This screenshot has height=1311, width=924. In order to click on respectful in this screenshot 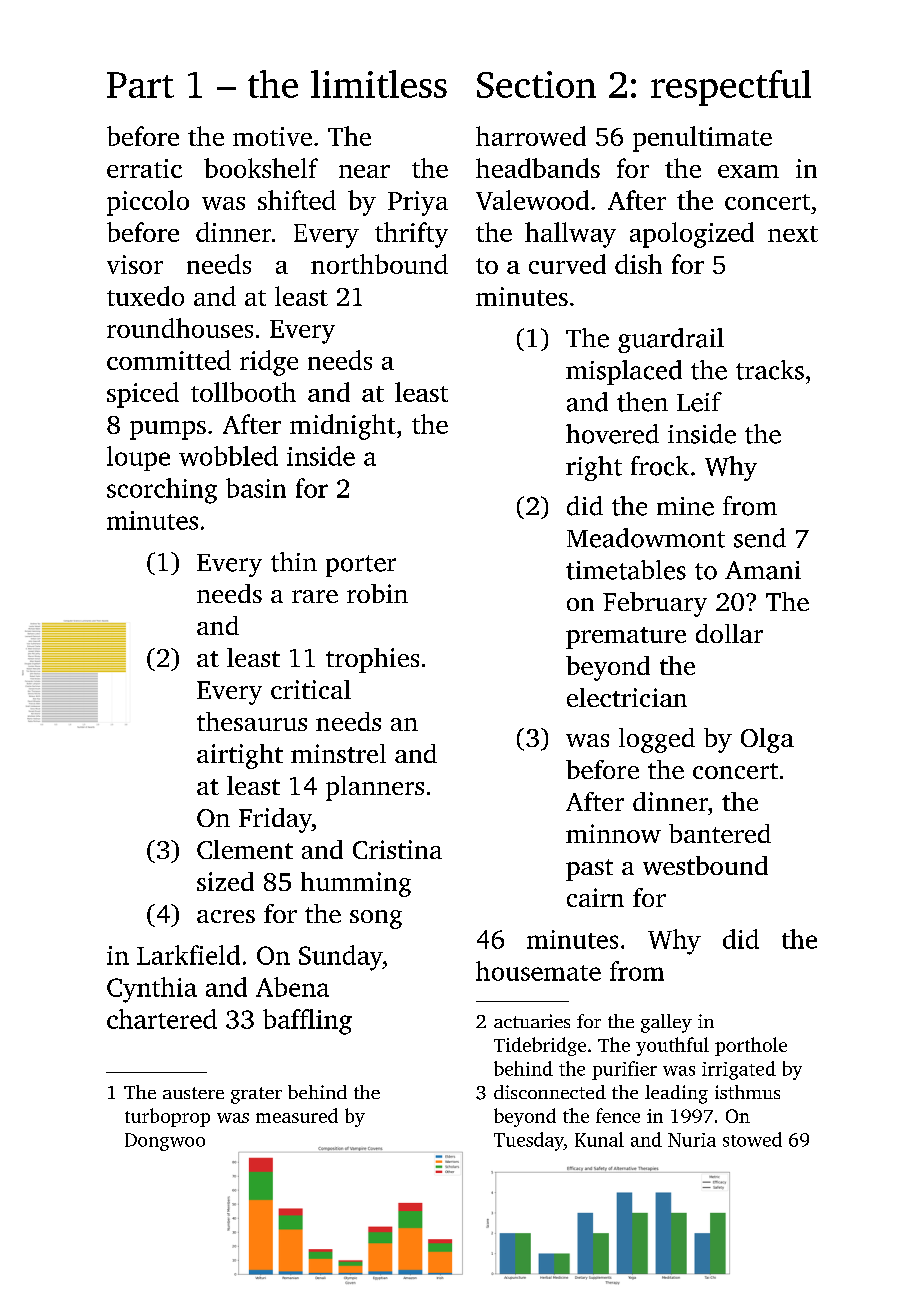, I will do `click(731, 88)`.
